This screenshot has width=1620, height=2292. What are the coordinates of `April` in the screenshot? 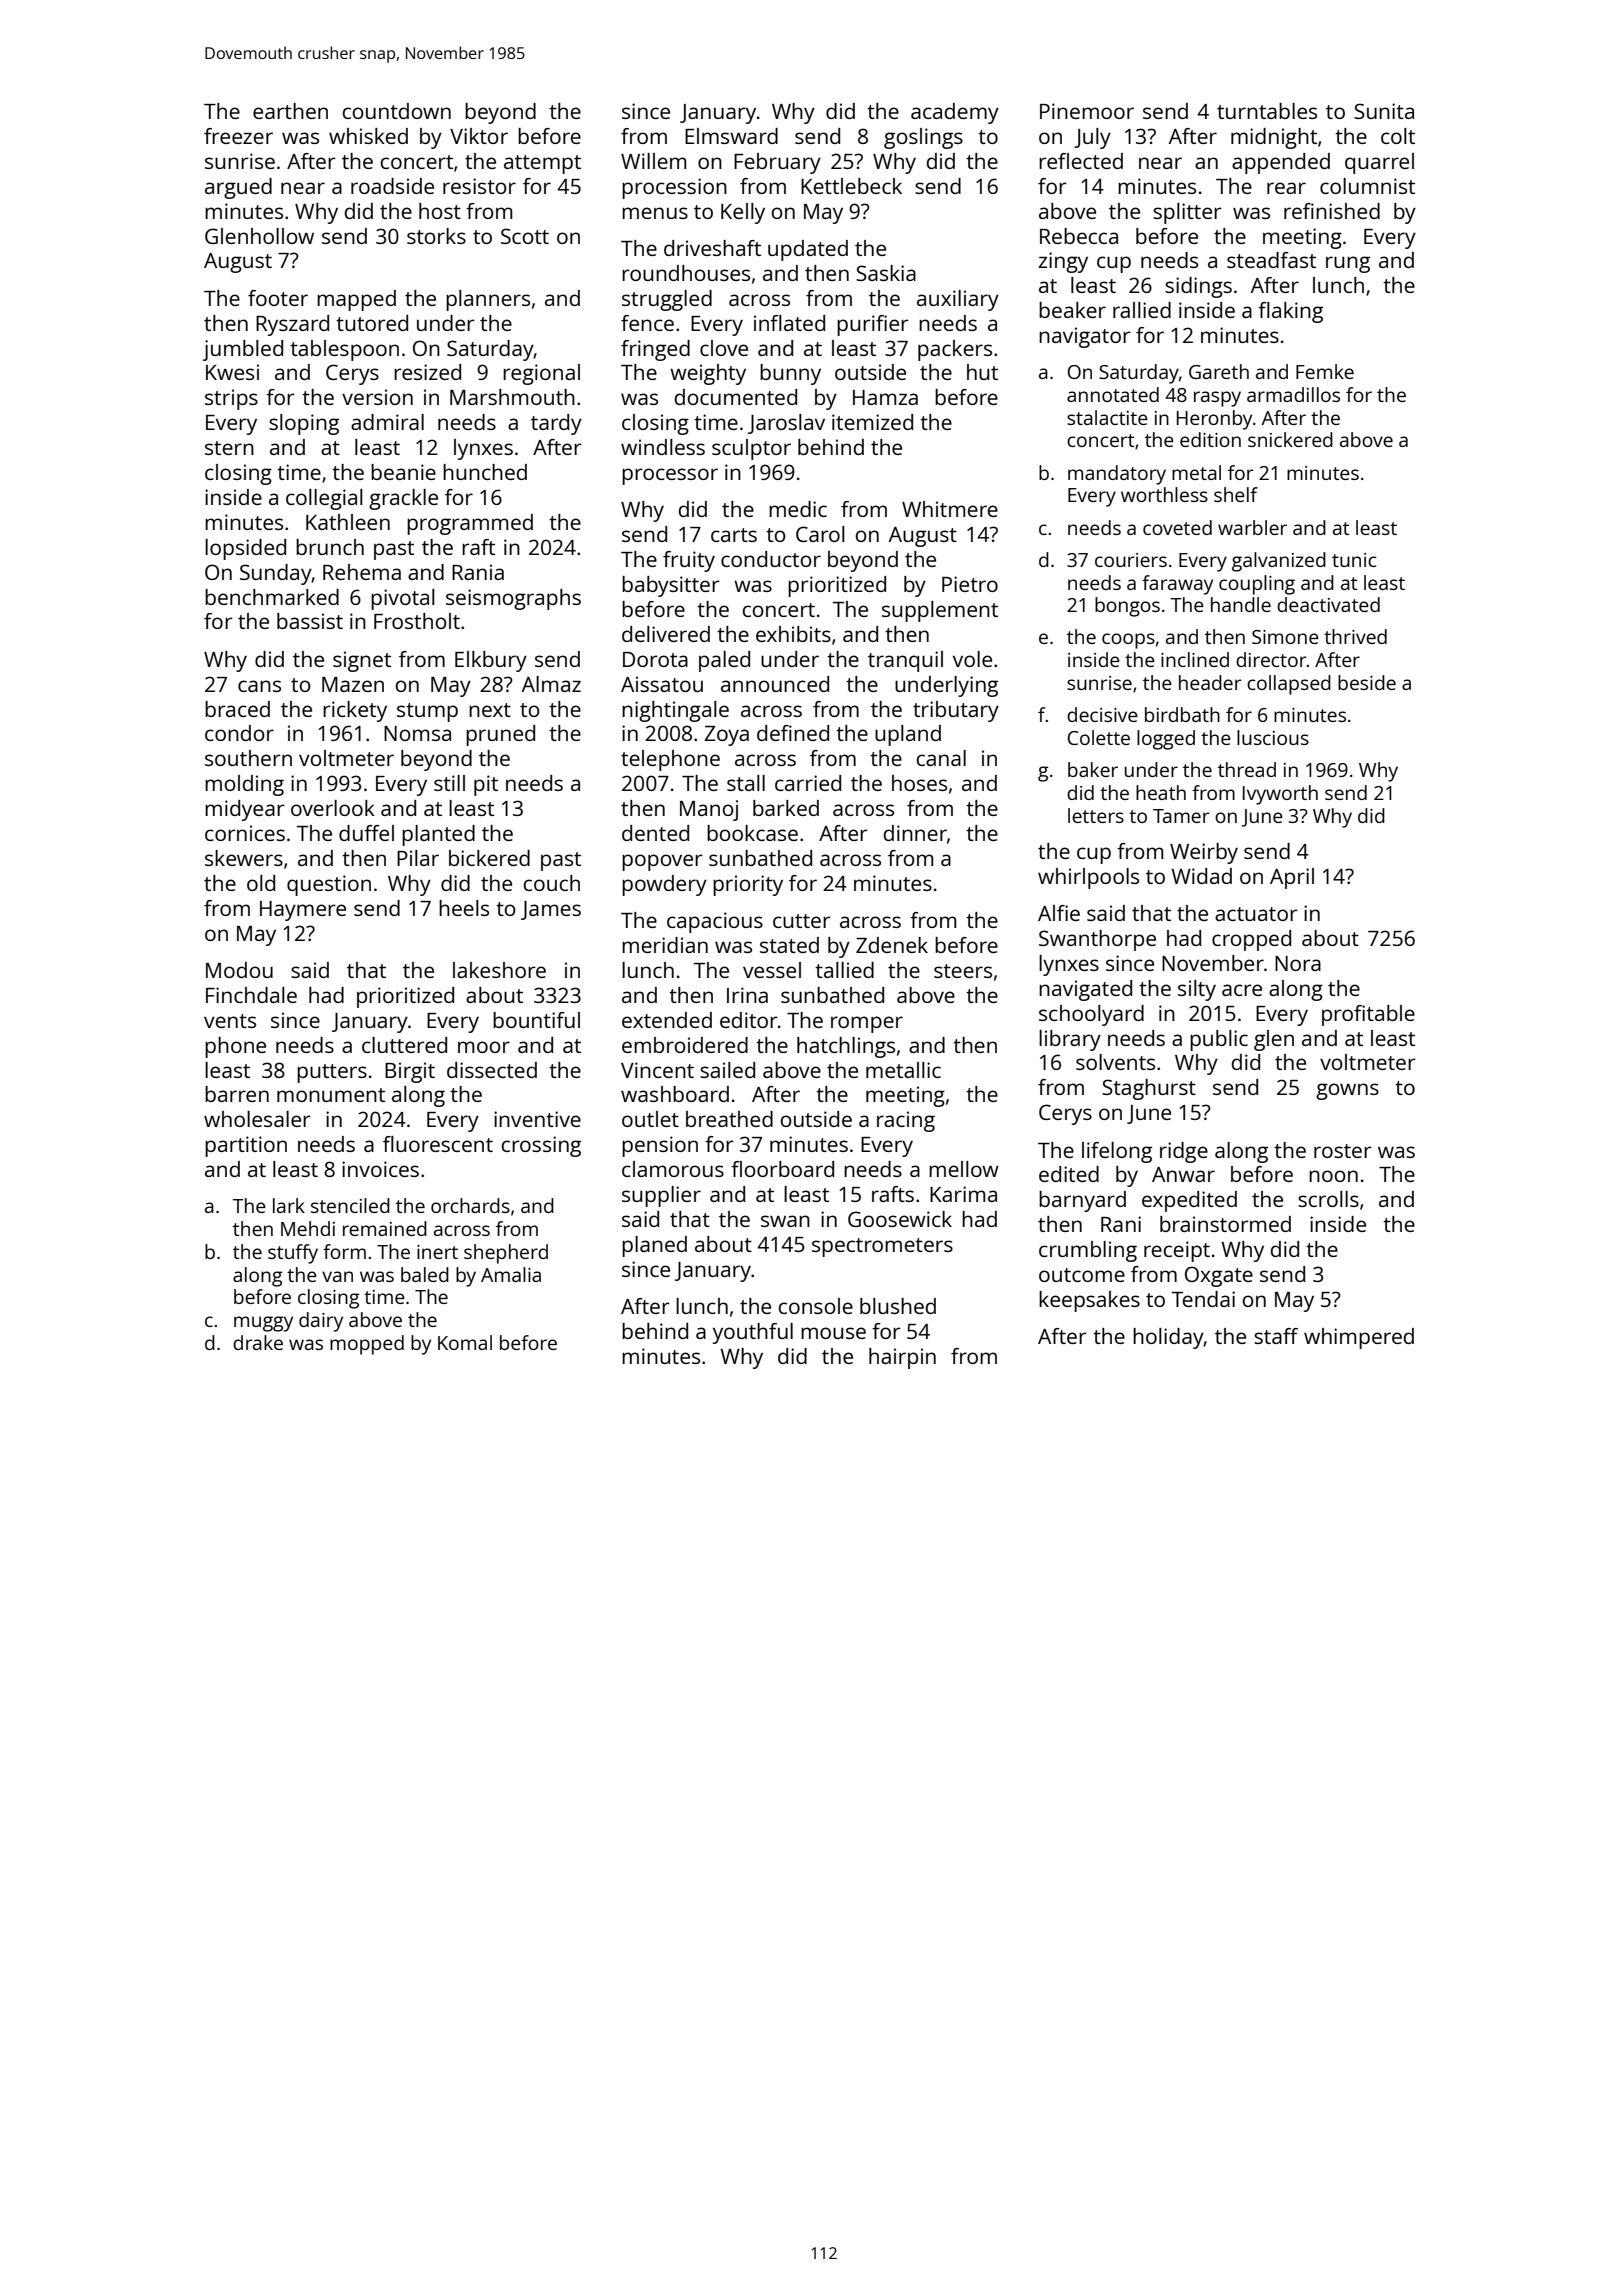 It's located at (1292, 878).
